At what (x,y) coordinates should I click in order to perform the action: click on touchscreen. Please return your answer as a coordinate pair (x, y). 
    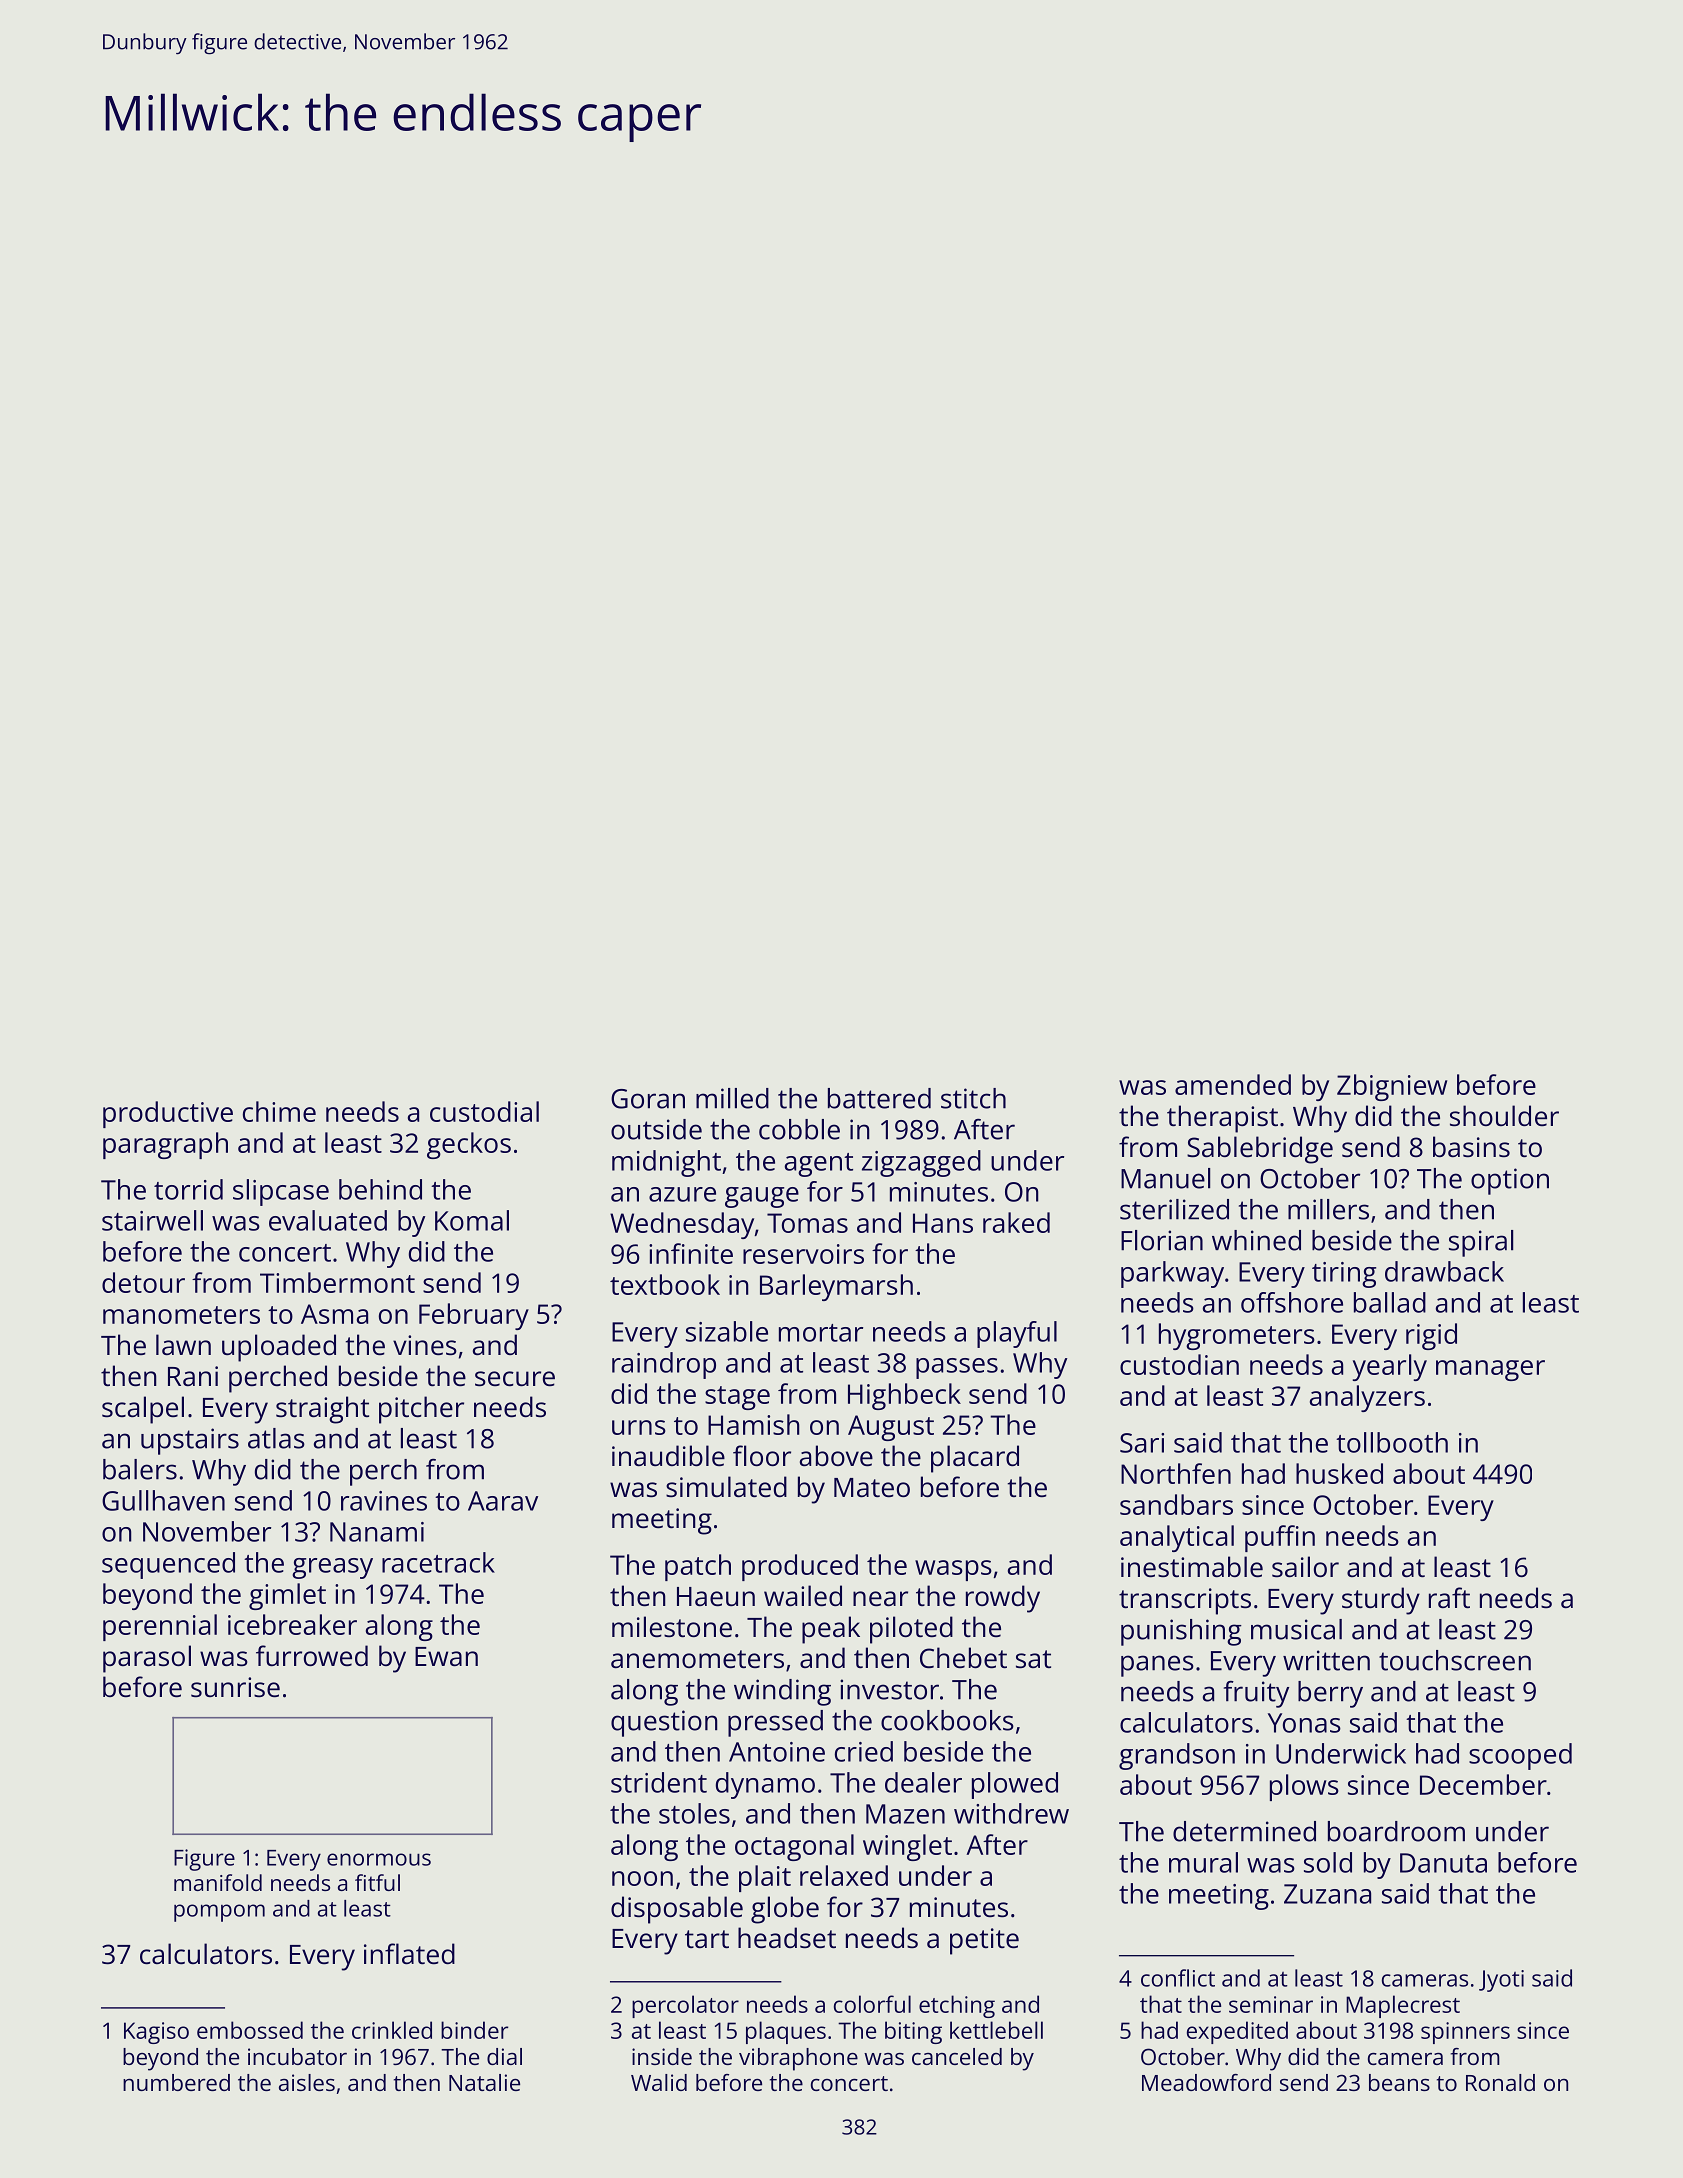
    Looking at the image, I should click on (1455, 1660).
